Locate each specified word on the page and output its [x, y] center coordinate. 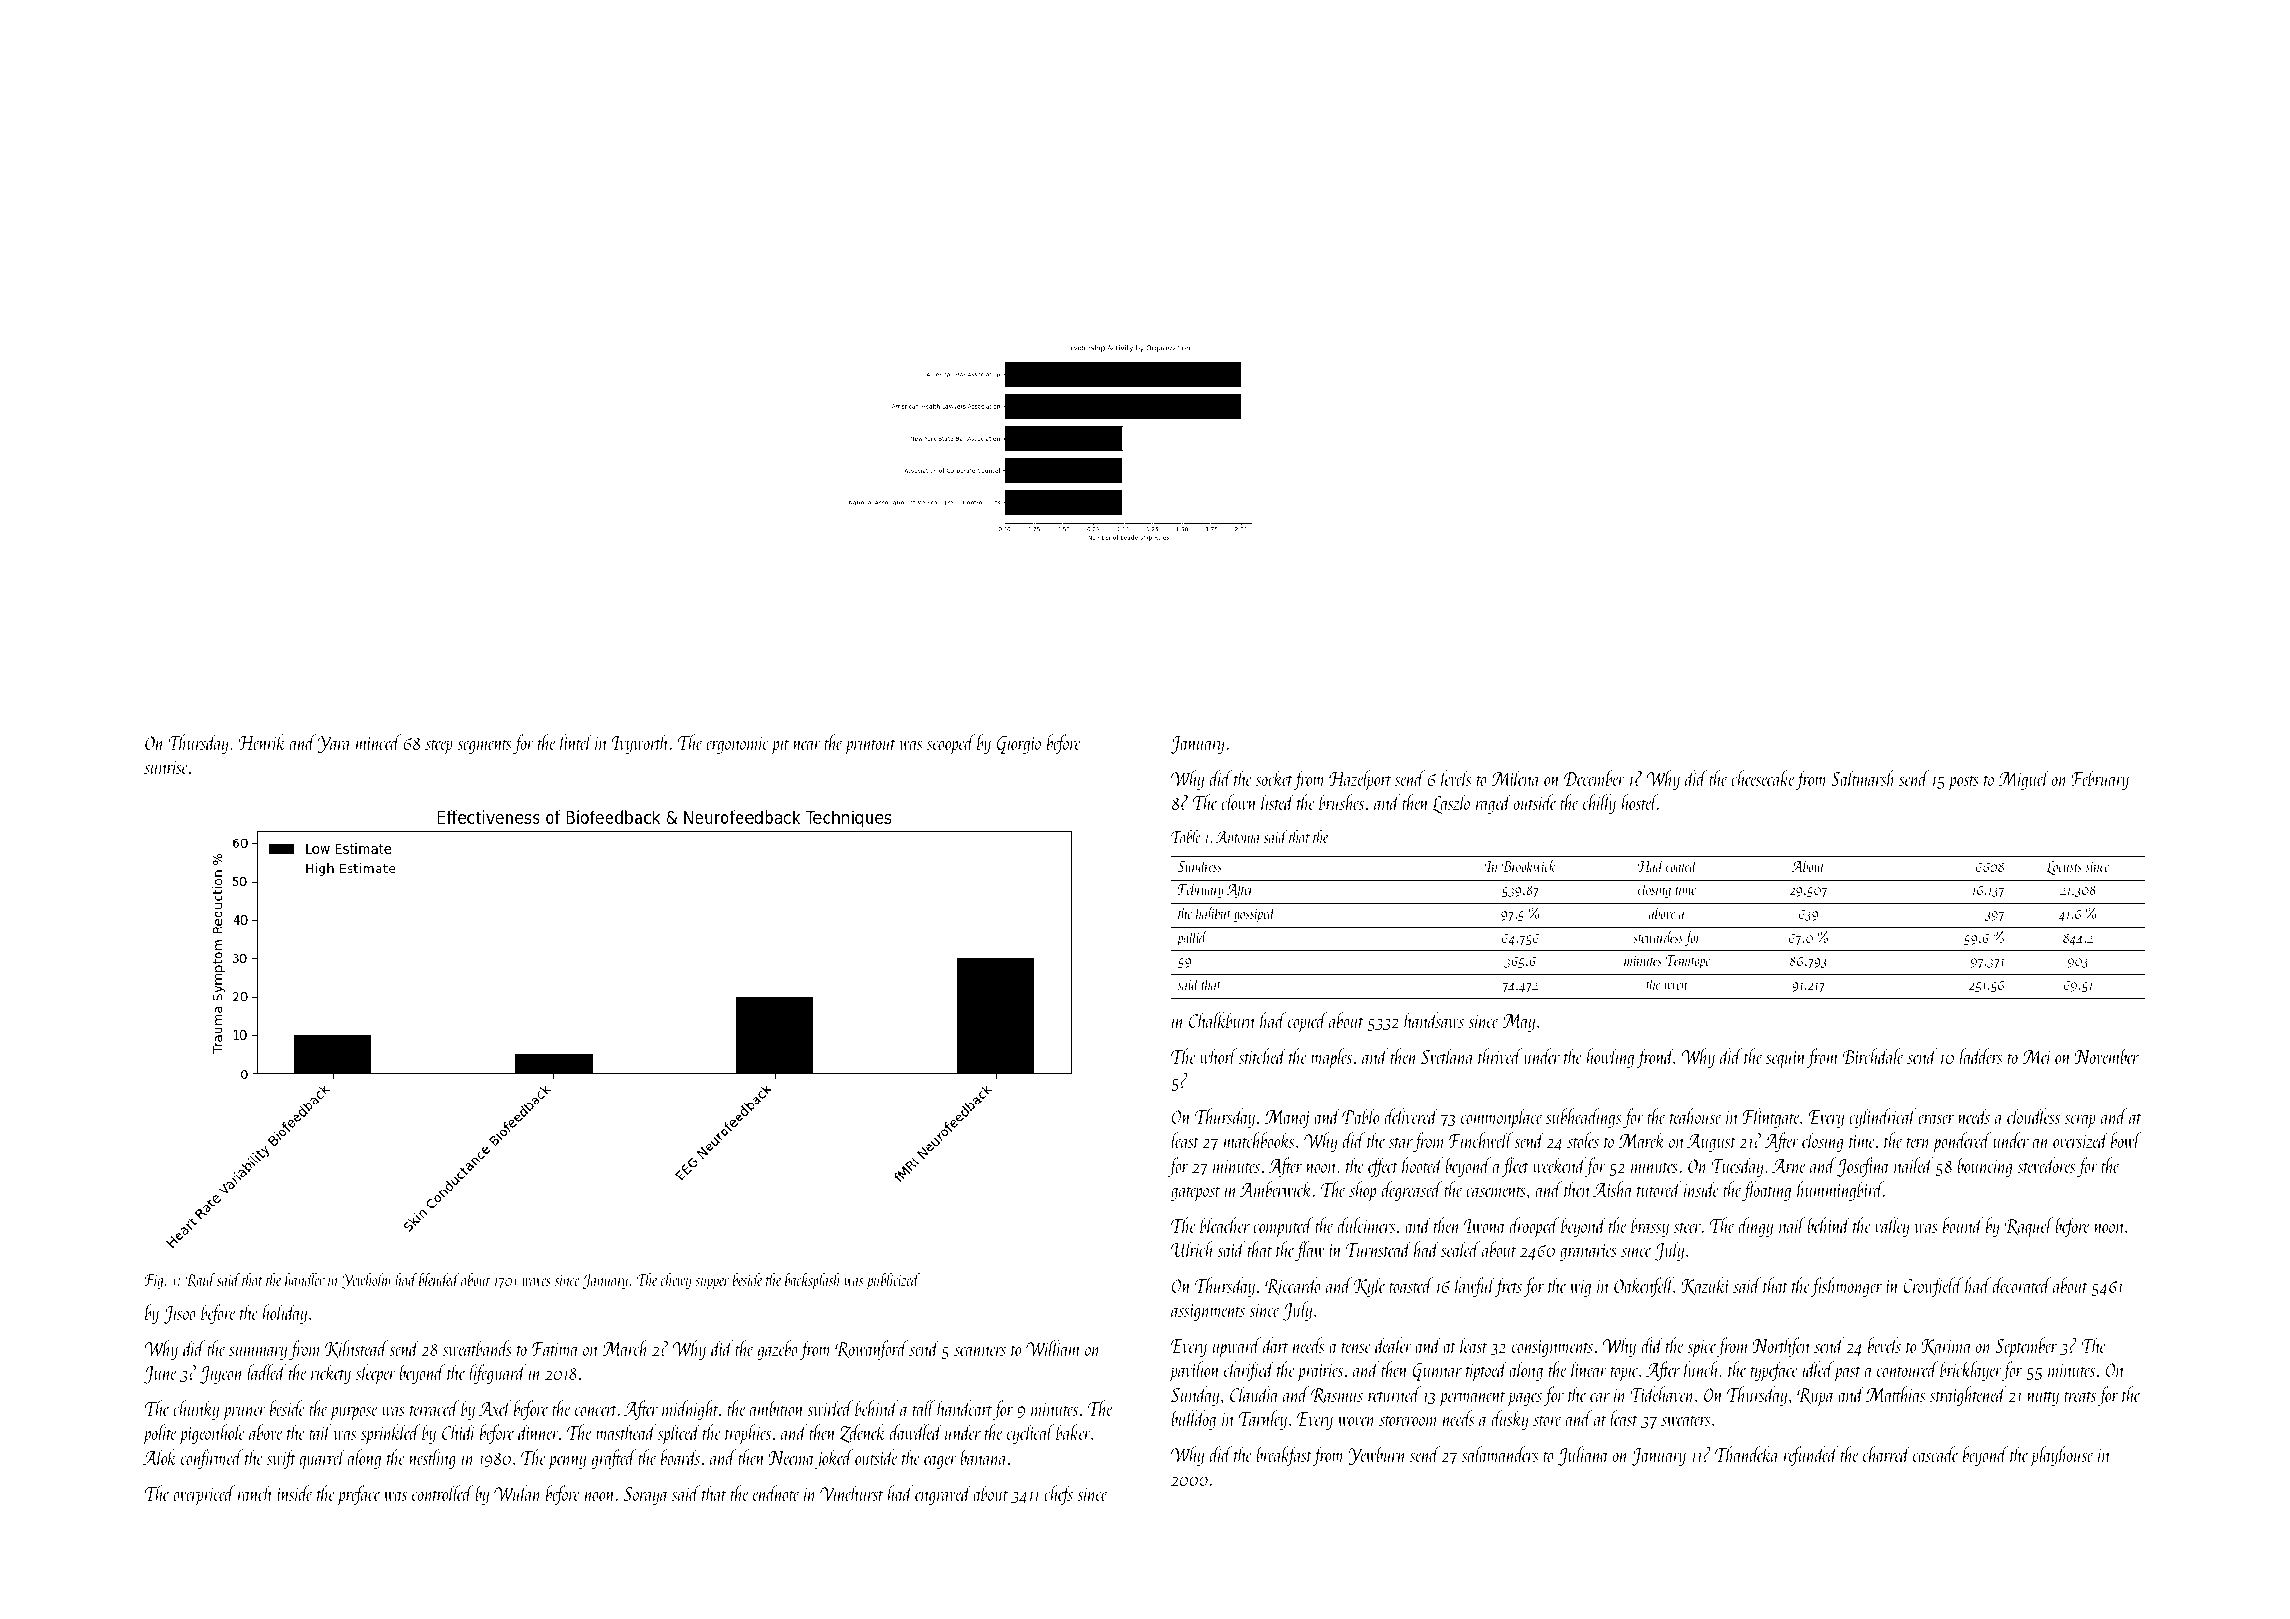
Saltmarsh [1863, 778]
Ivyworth [641, 744]
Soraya [646, 1496]
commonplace [1502, 1118]
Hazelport [1360, 780]
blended [439, 1279]
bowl [2126, 1140]
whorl [1218, 1056]
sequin [1786, 1060]
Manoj [1287, 1119]
